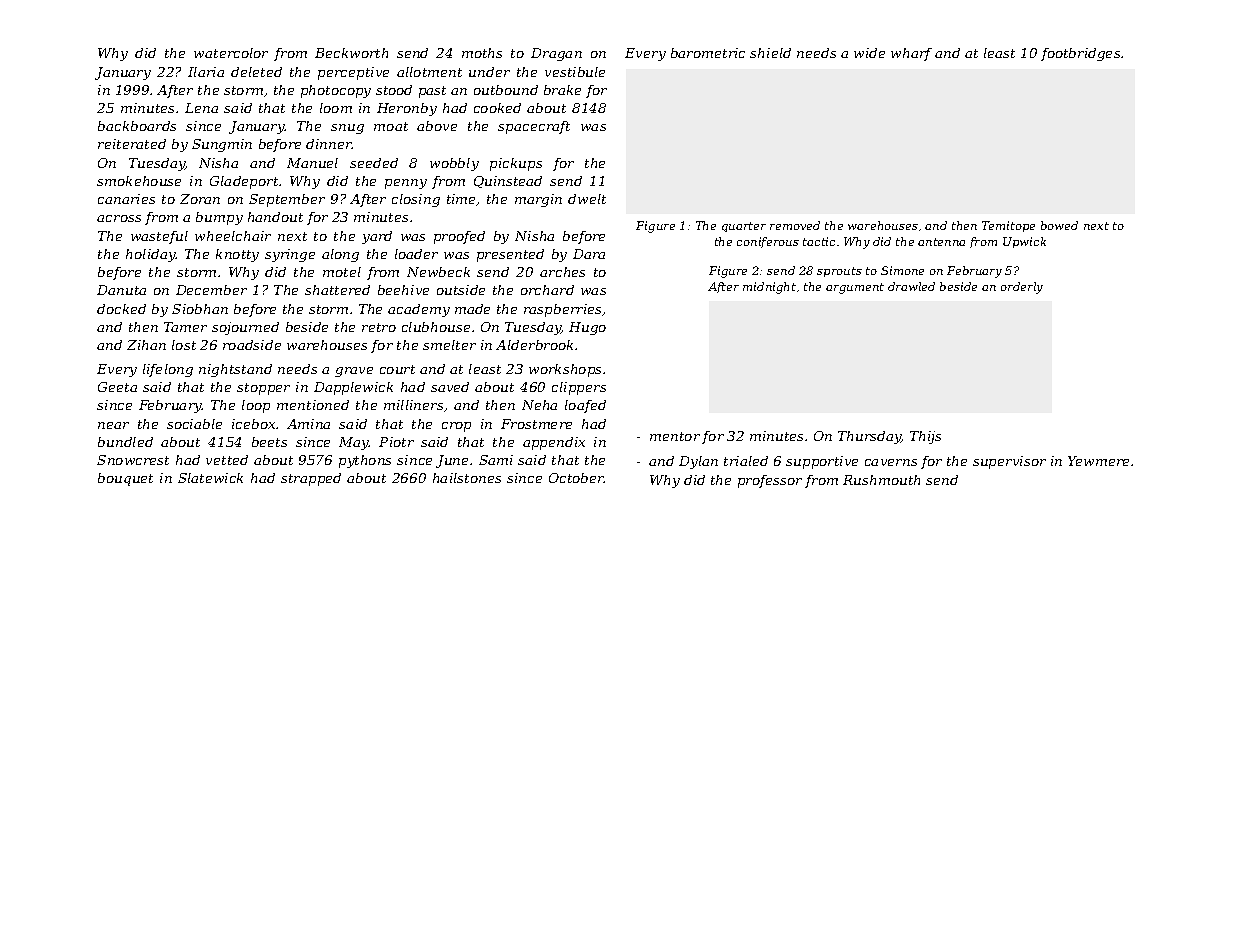  I want to click on footbridges, so click(1080, 54).
